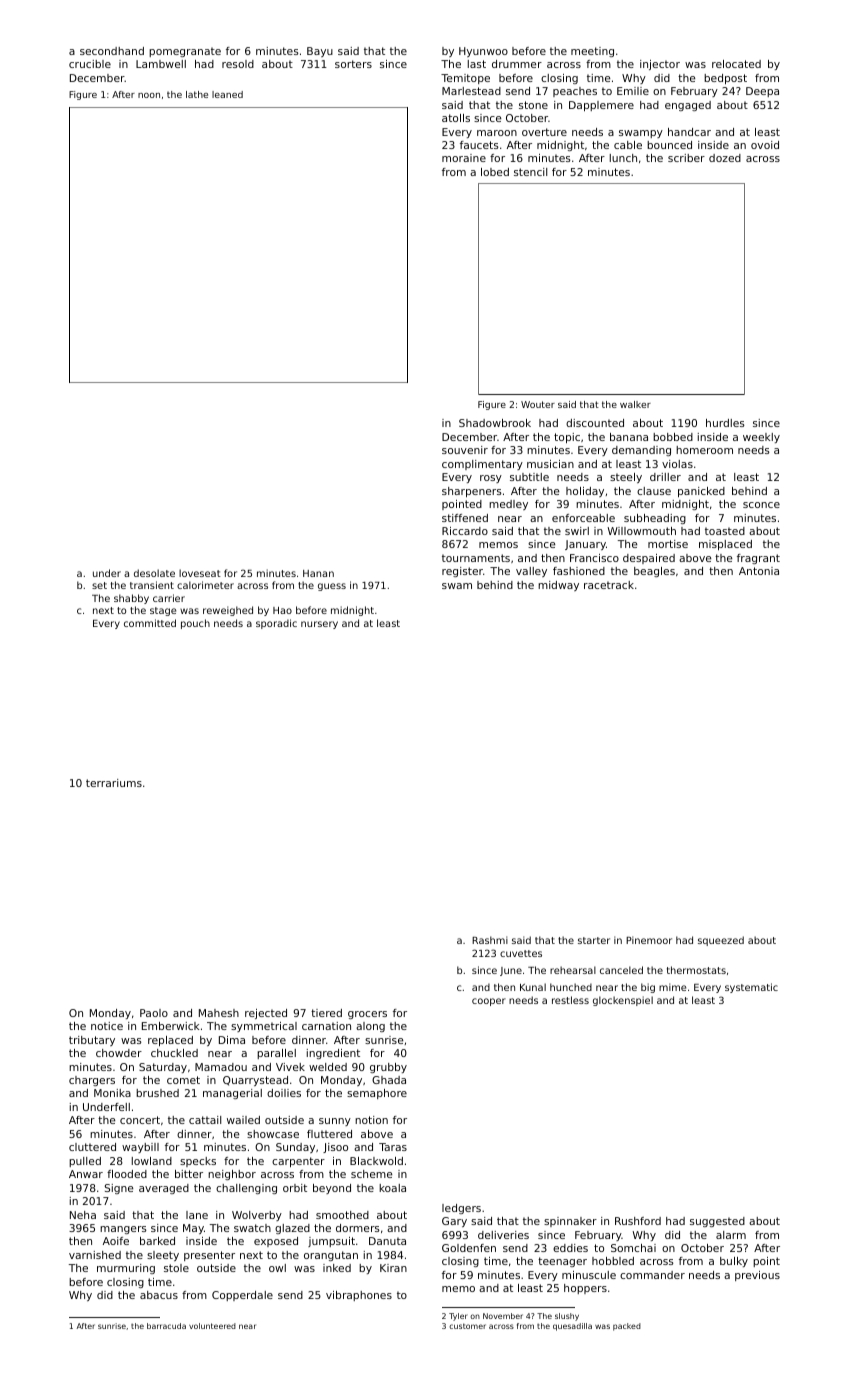  I want to click on Willowmouth, so click(641, 531).
